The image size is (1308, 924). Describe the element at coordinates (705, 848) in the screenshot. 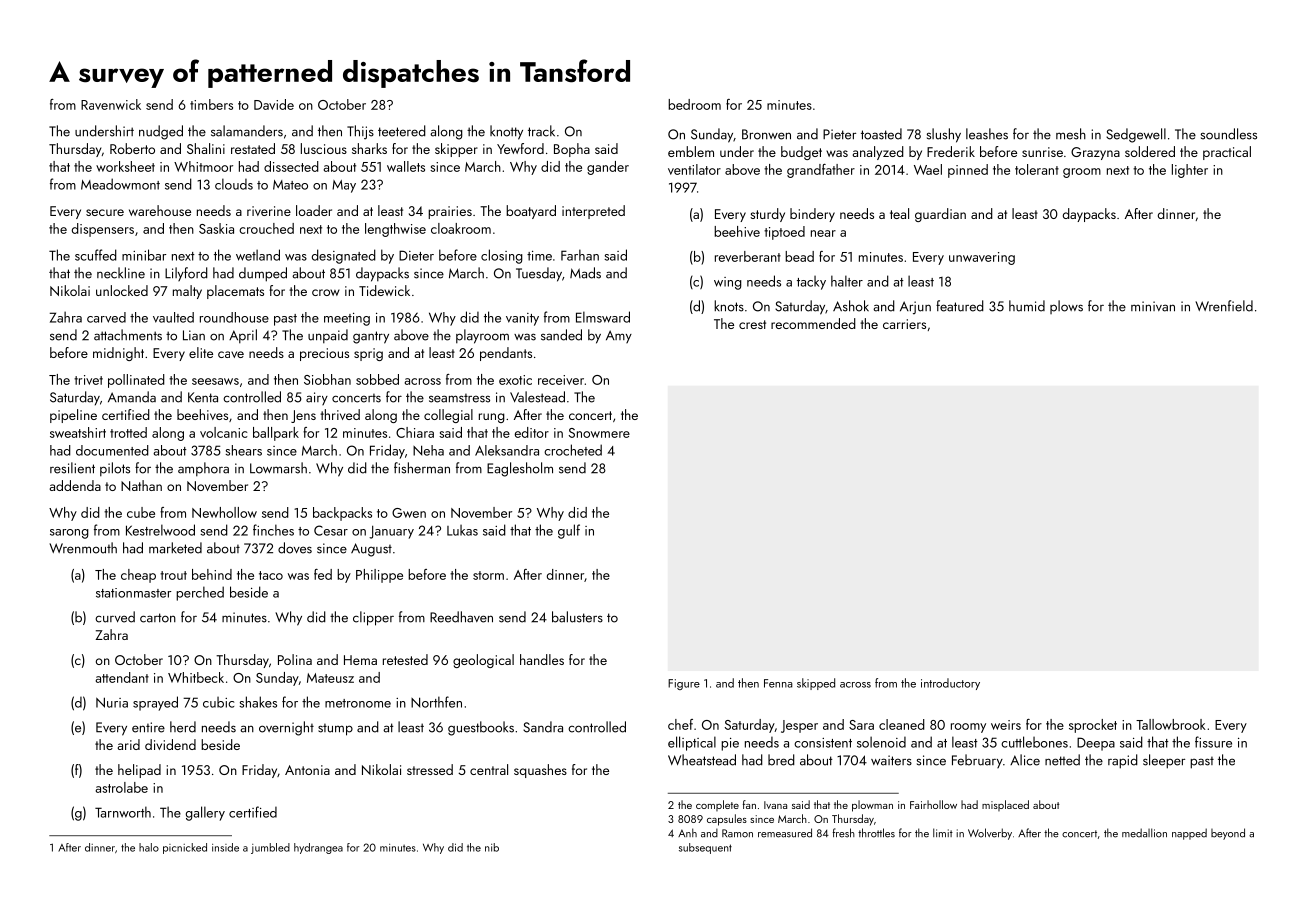

I see `subsequent` at that location.
